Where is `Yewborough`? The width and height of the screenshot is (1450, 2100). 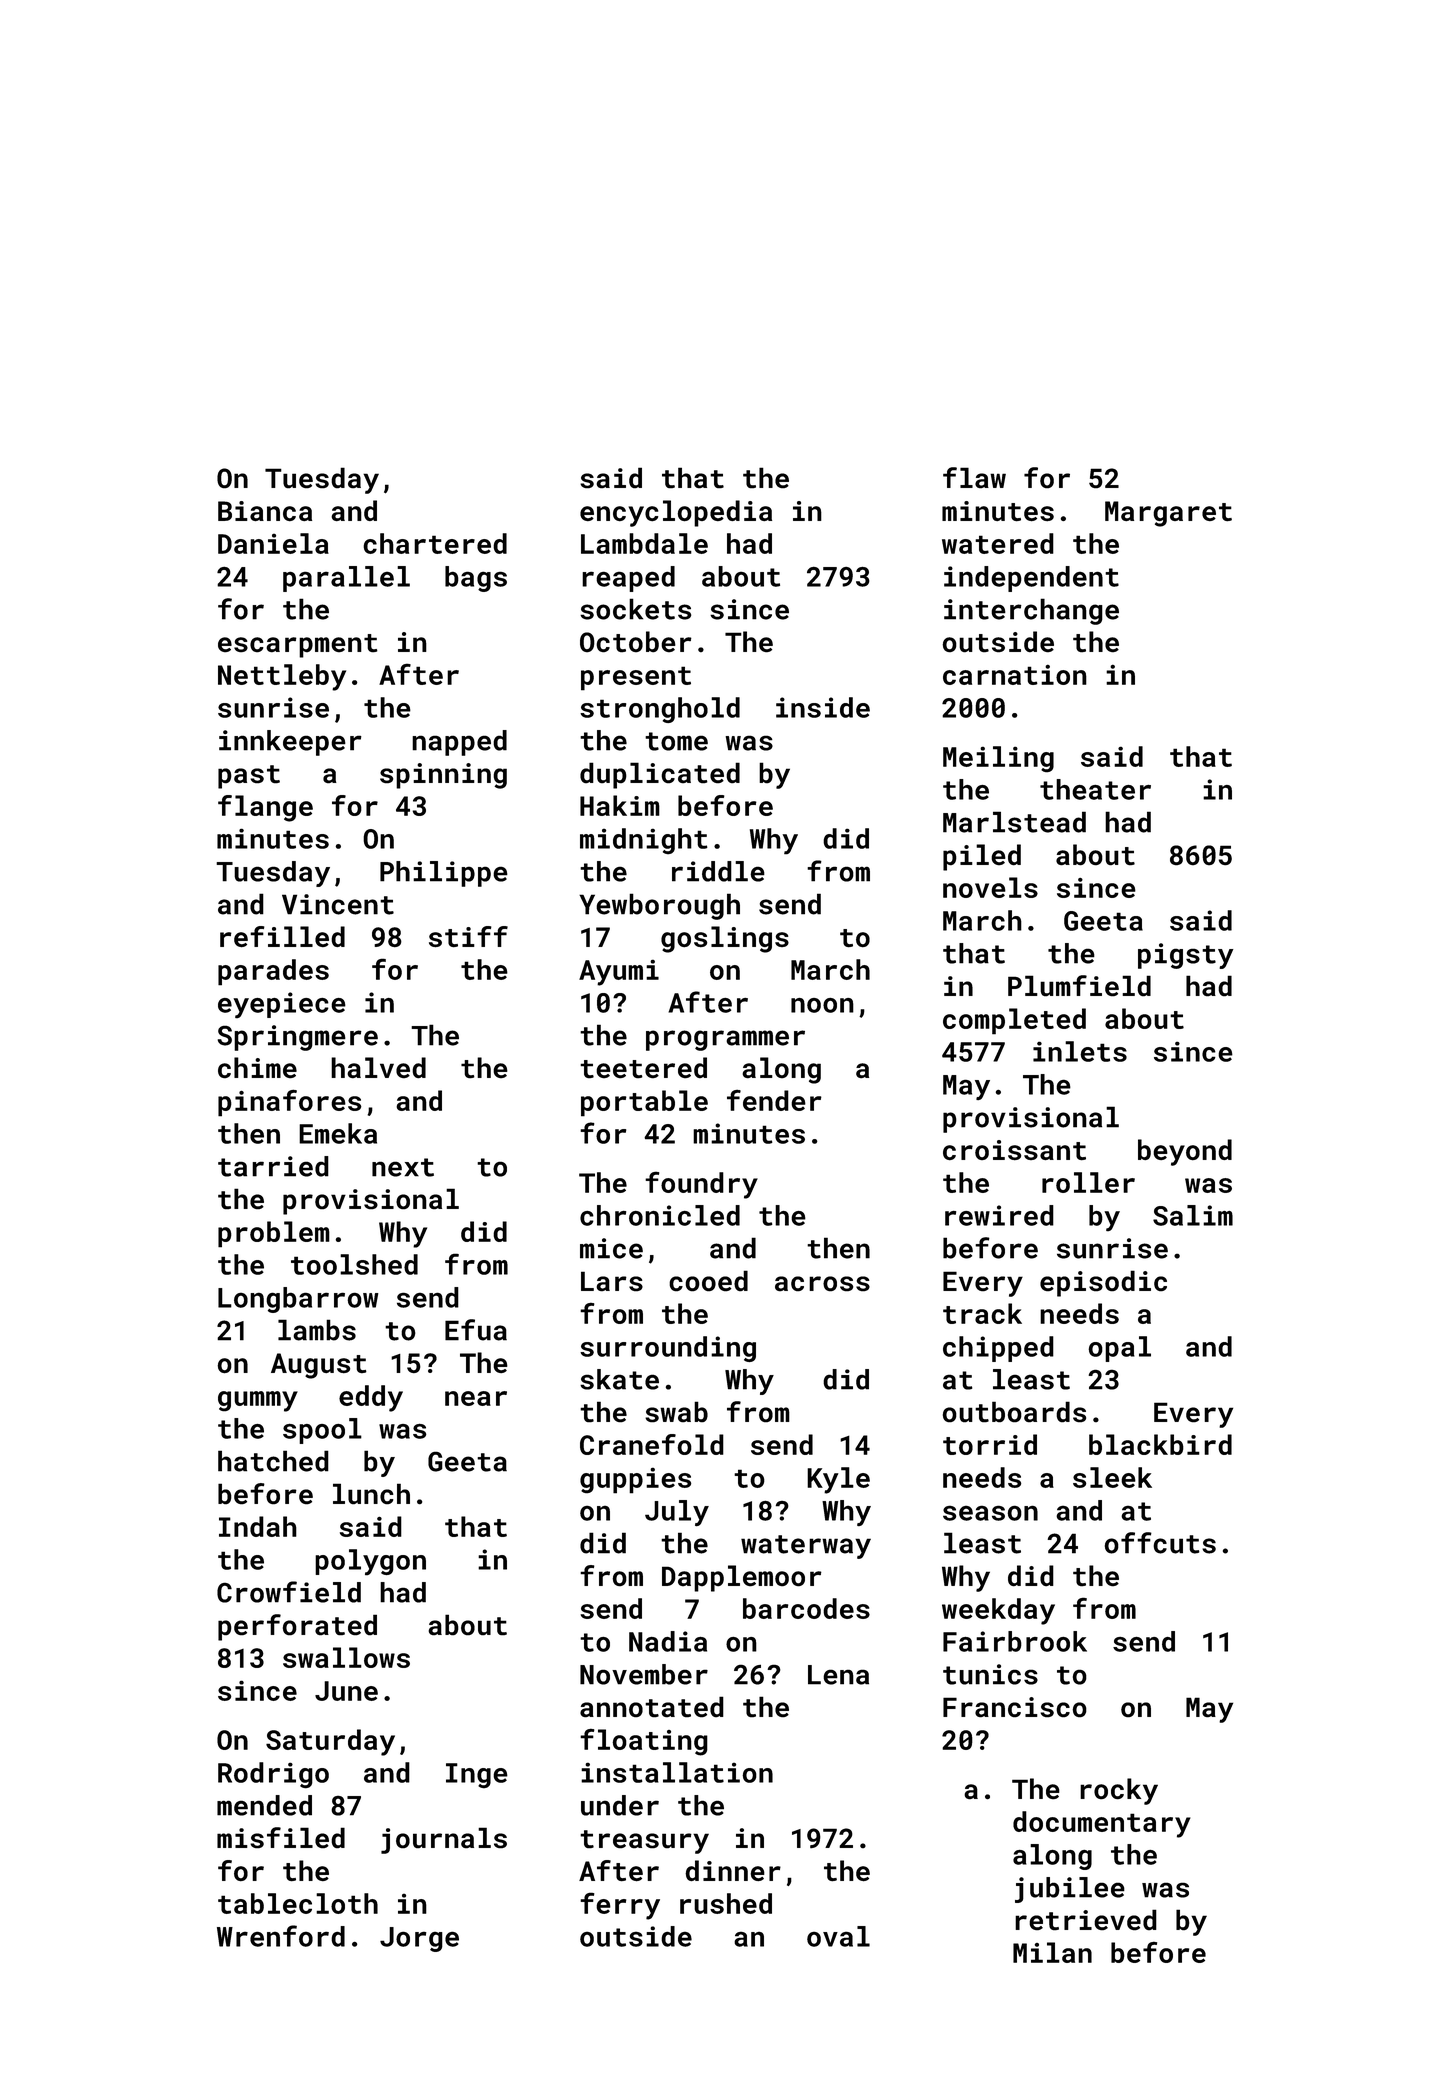
Yewborough is located at coordinates (659, 906).
